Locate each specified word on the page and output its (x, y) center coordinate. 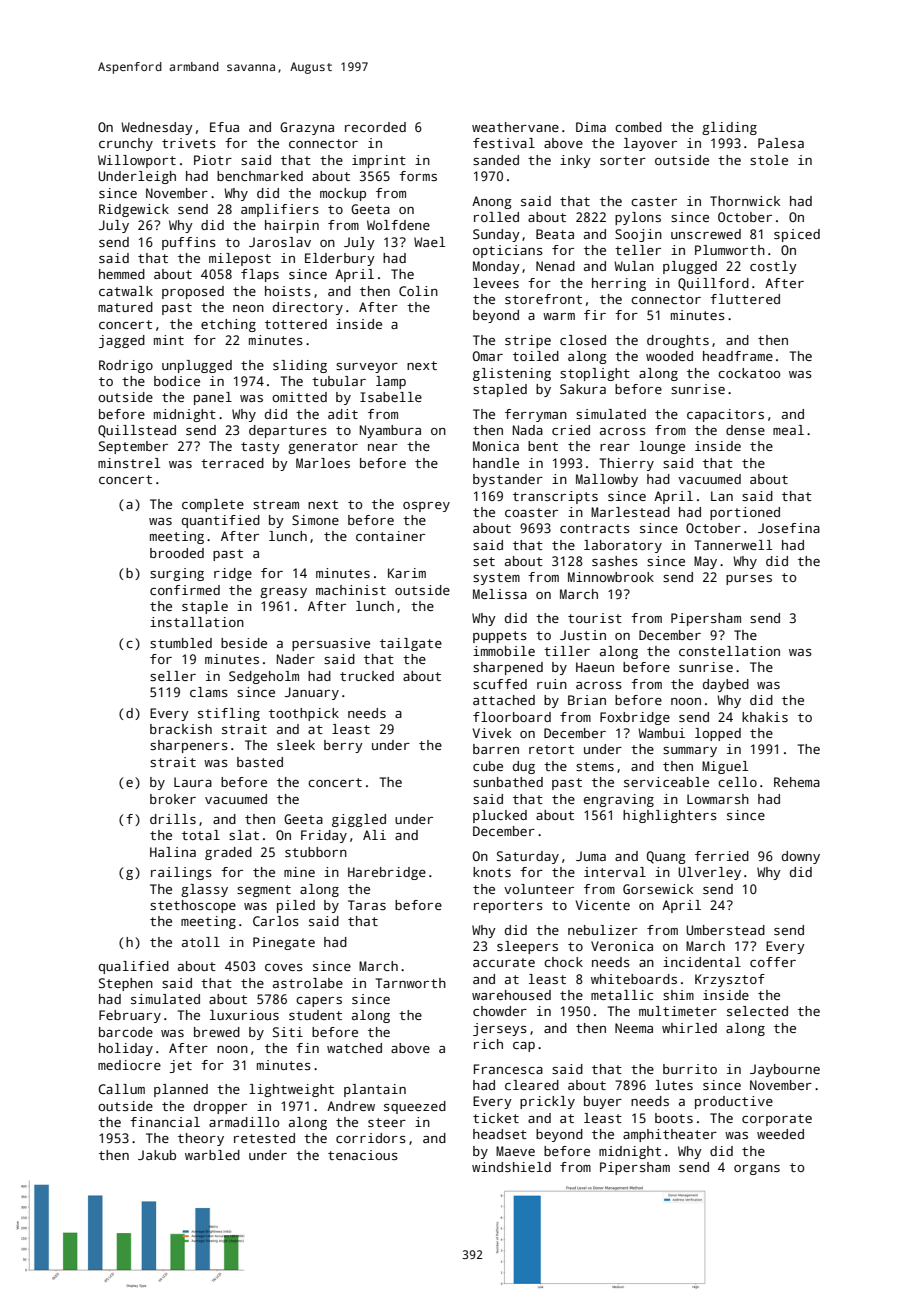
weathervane (515, 127)
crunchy (126, 144)
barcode (126, 1032)
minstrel (129, 463)
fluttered (745, 299)
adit (343, 414)
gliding (729, 128)
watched (354, 1048)
